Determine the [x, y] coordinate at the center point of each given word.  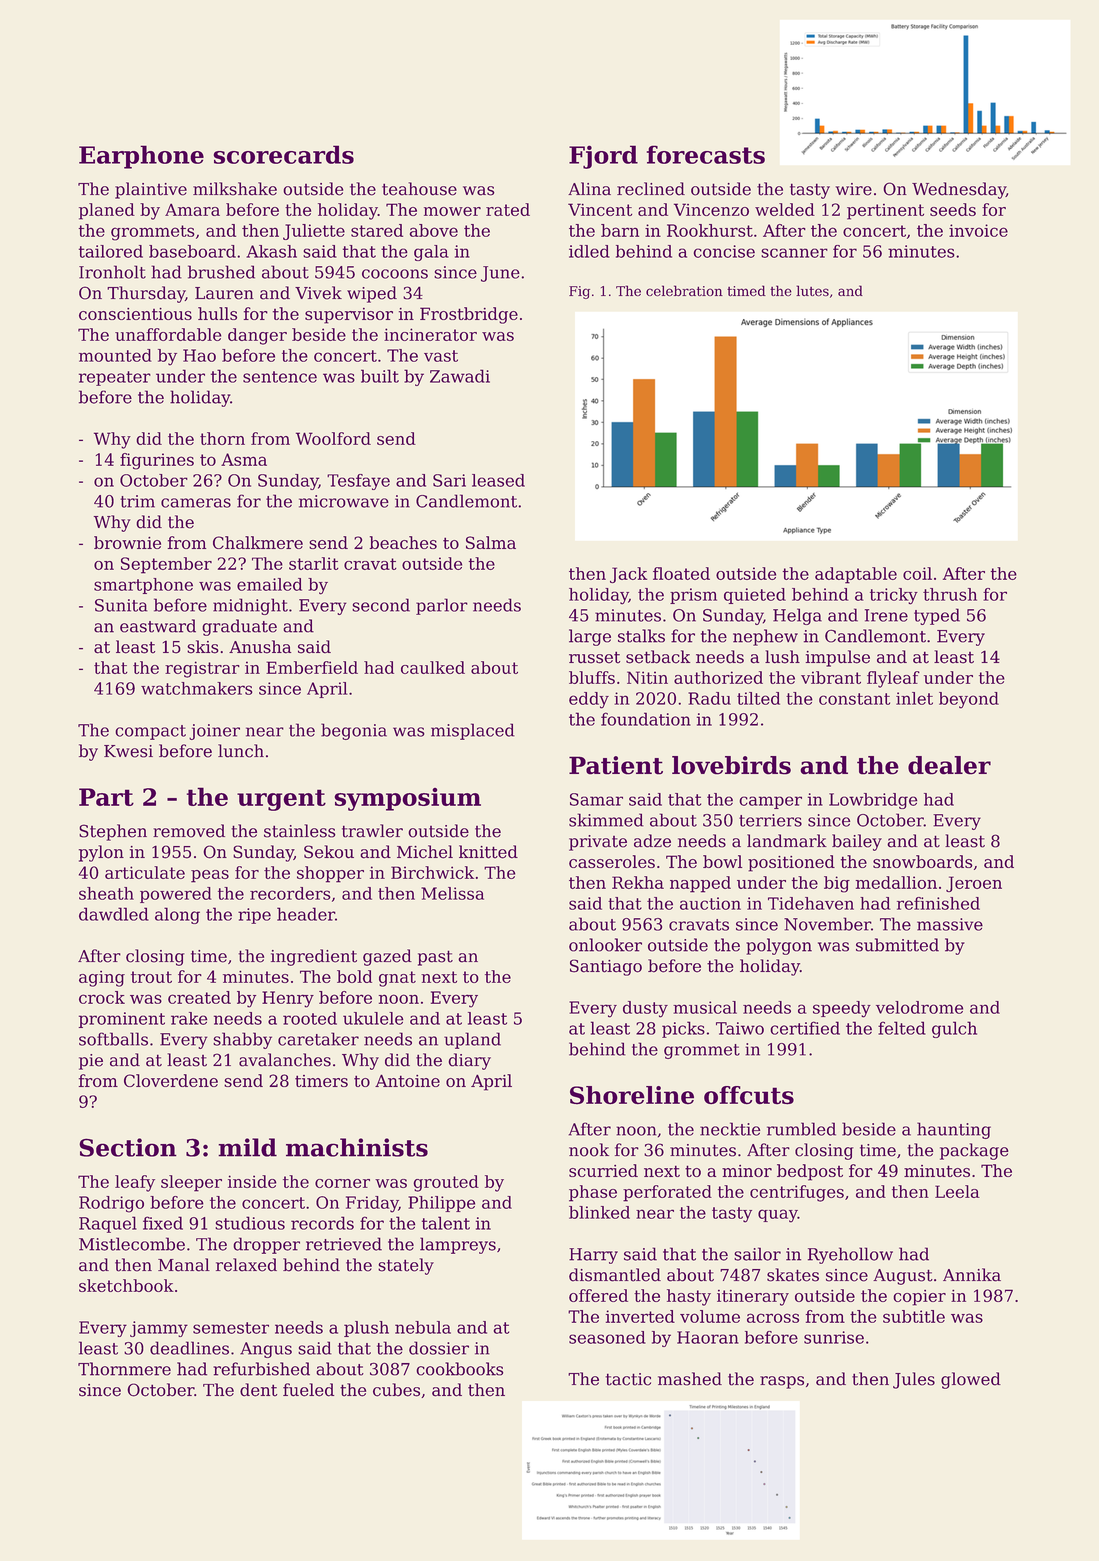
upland [472, 1040]
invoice [978, 230]
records [322, 1223]
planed [107, 211]
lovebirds [731, 765]
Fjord [603, 157]
